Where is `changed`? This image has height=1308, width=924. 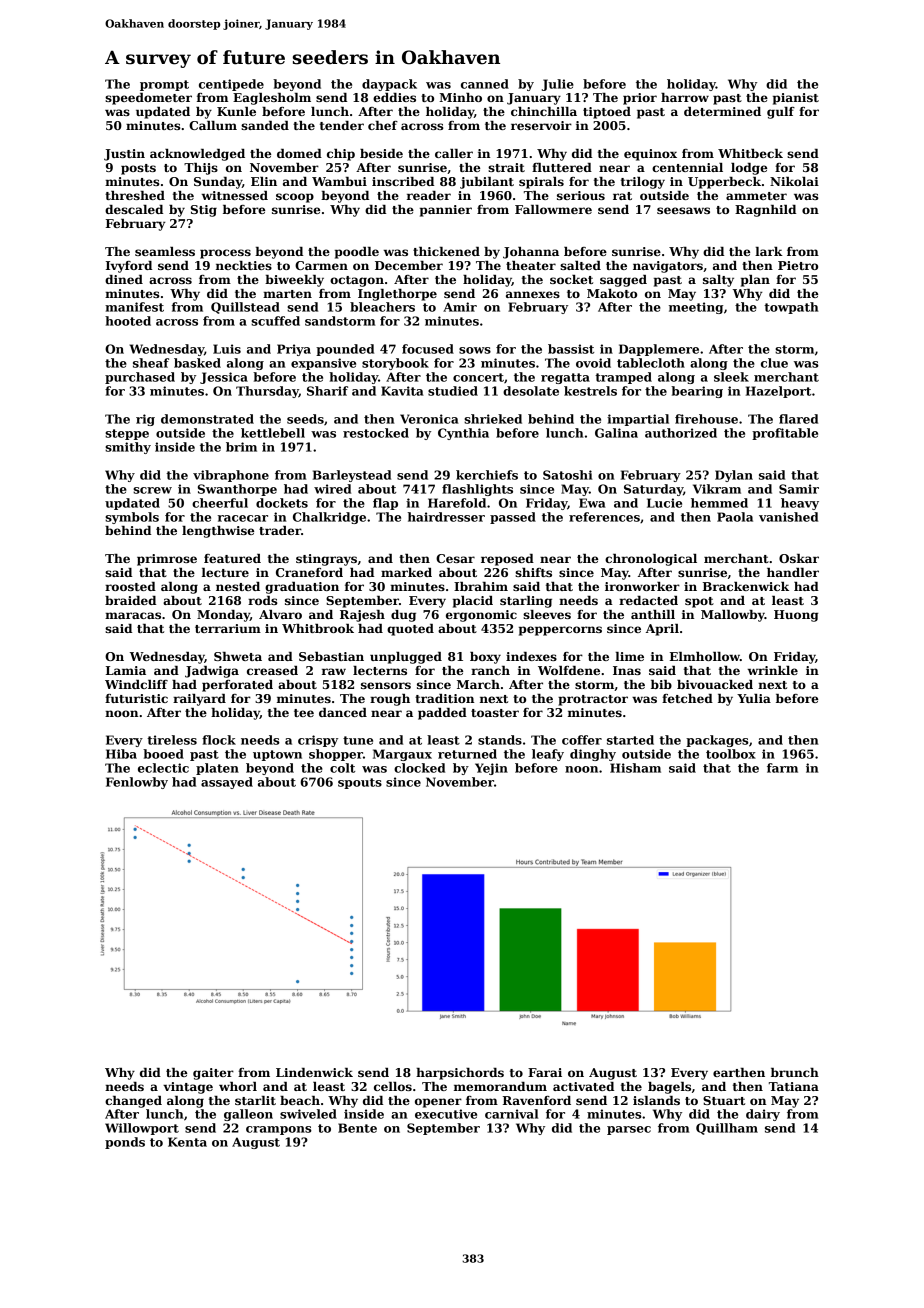 changed is located at coordinates (133, 1102).
